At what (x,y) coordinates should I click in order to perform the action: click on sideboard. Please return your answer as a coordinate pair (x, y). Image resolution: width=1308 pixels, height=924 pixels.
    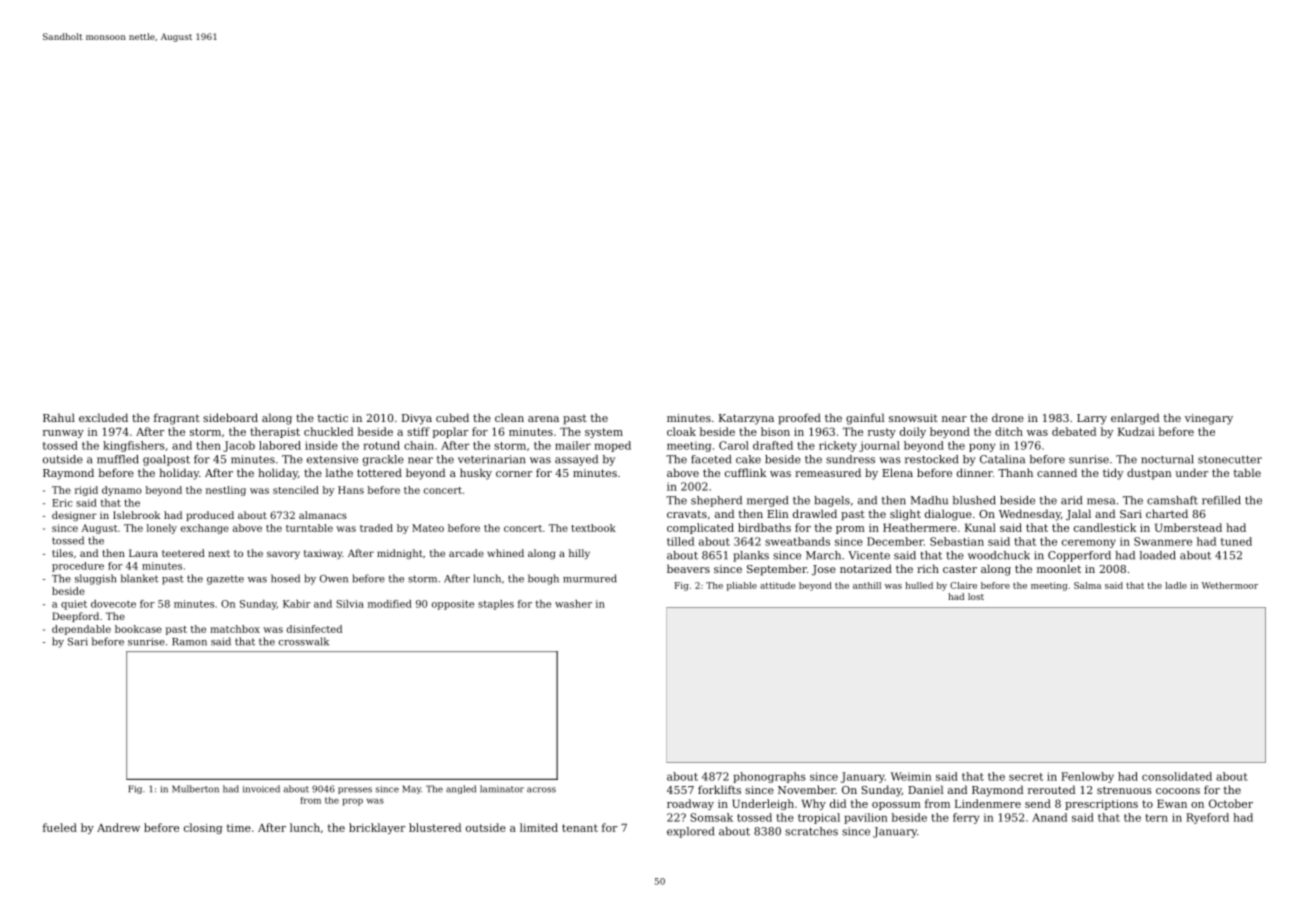
    Looking at the image, I should click on (230, 417).
